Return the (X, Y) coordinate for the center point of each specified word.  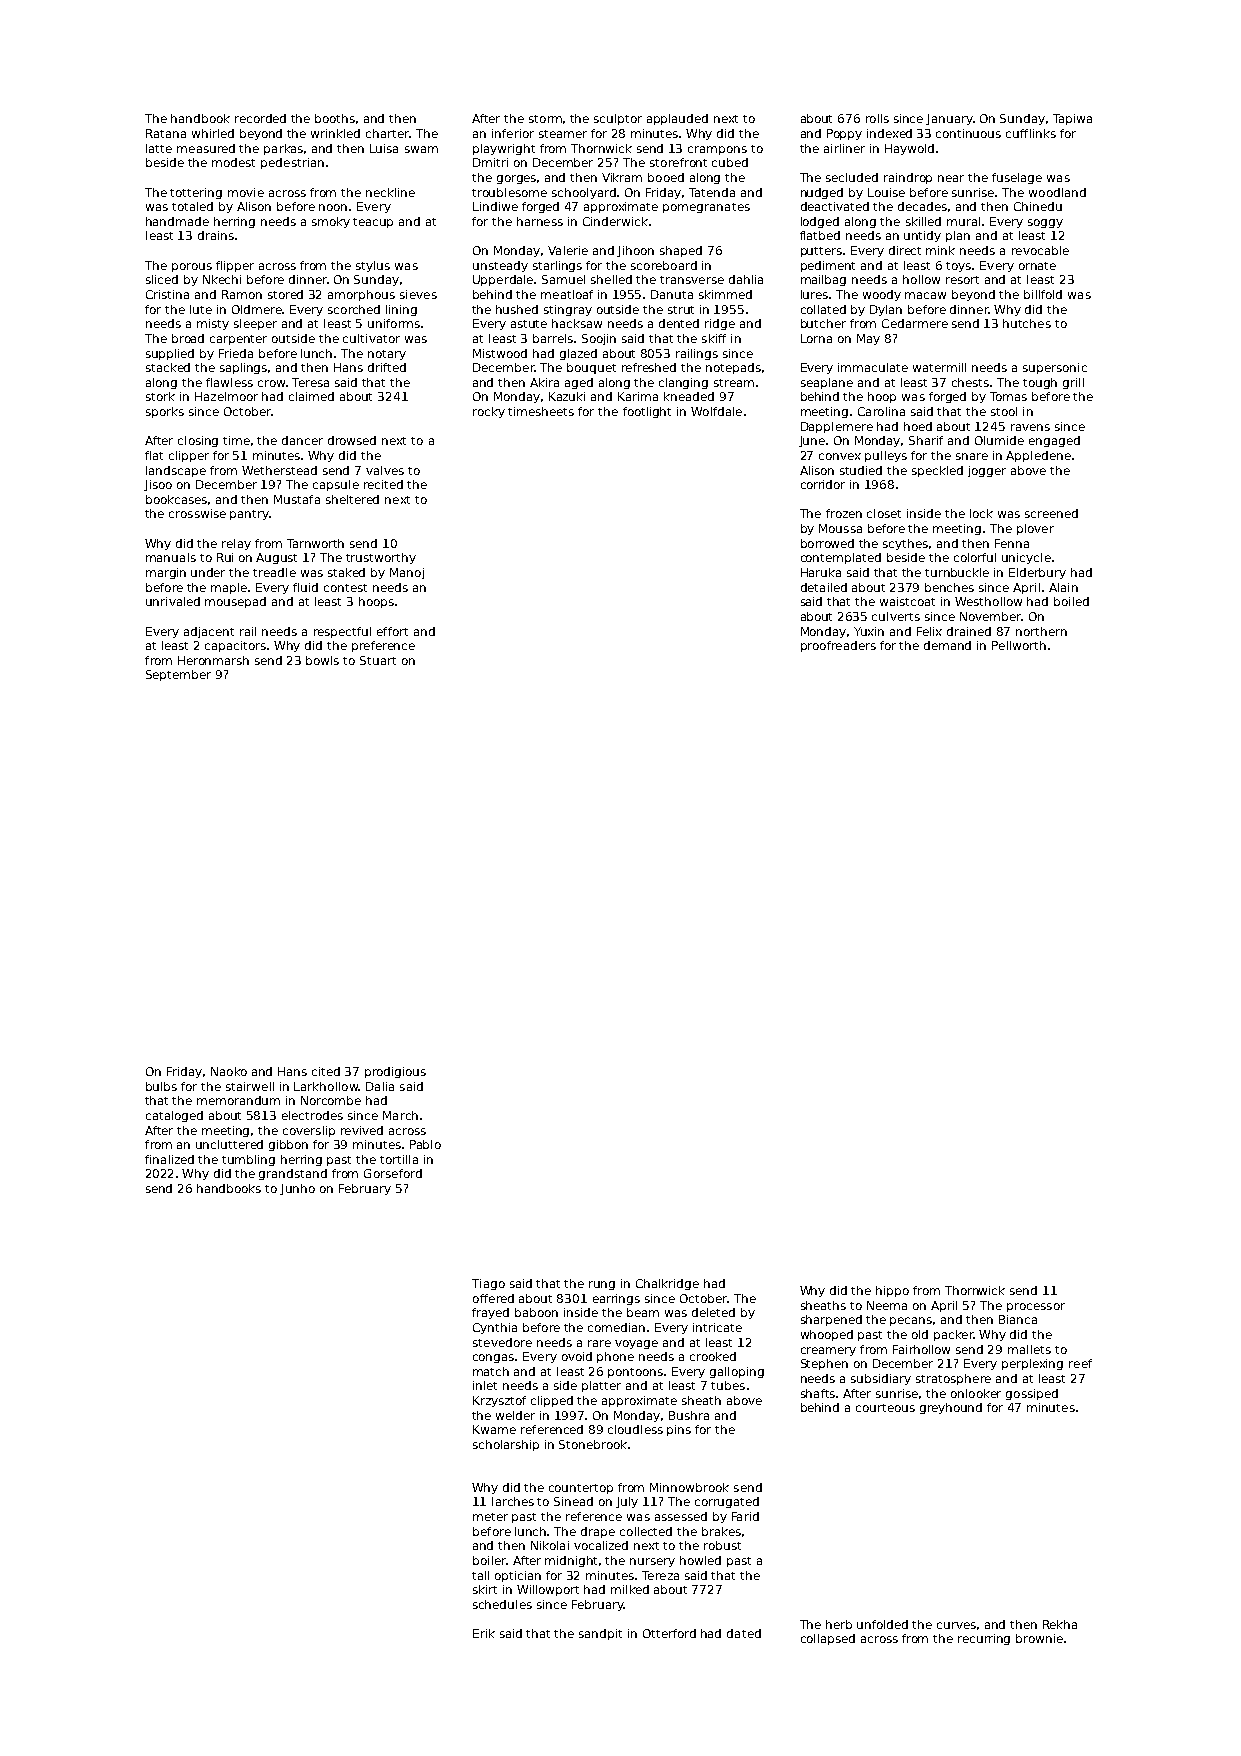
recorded (260, 118)
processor (1036, 1307)
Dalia (380, 1086)
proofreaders (838, 646)
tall (480, 1575)
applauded (677, 119)
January (949, 119)
